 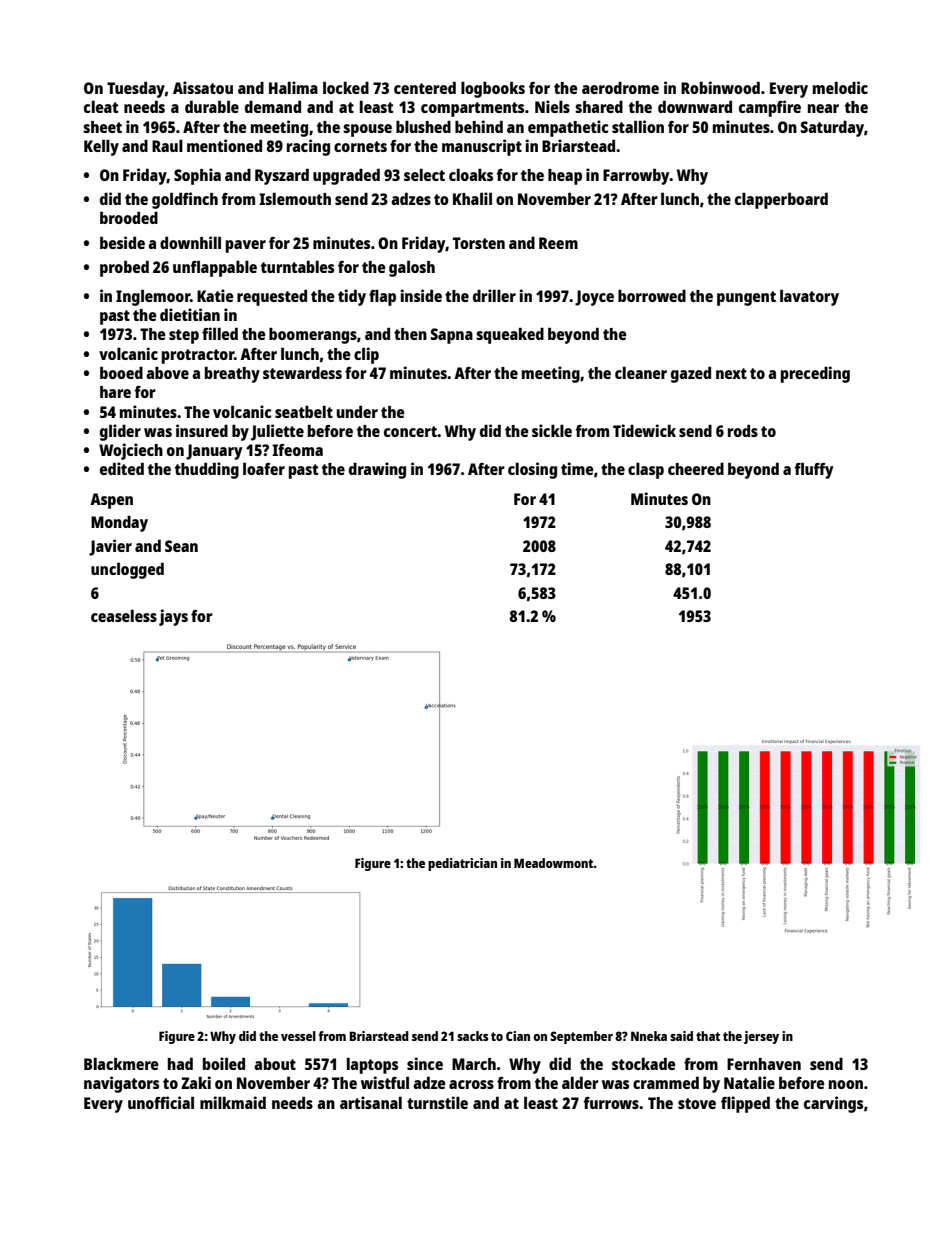 What do you see at coordinates (681, 1036) in the screenshot?
I see `said` at bounding box center [681, 1036].
